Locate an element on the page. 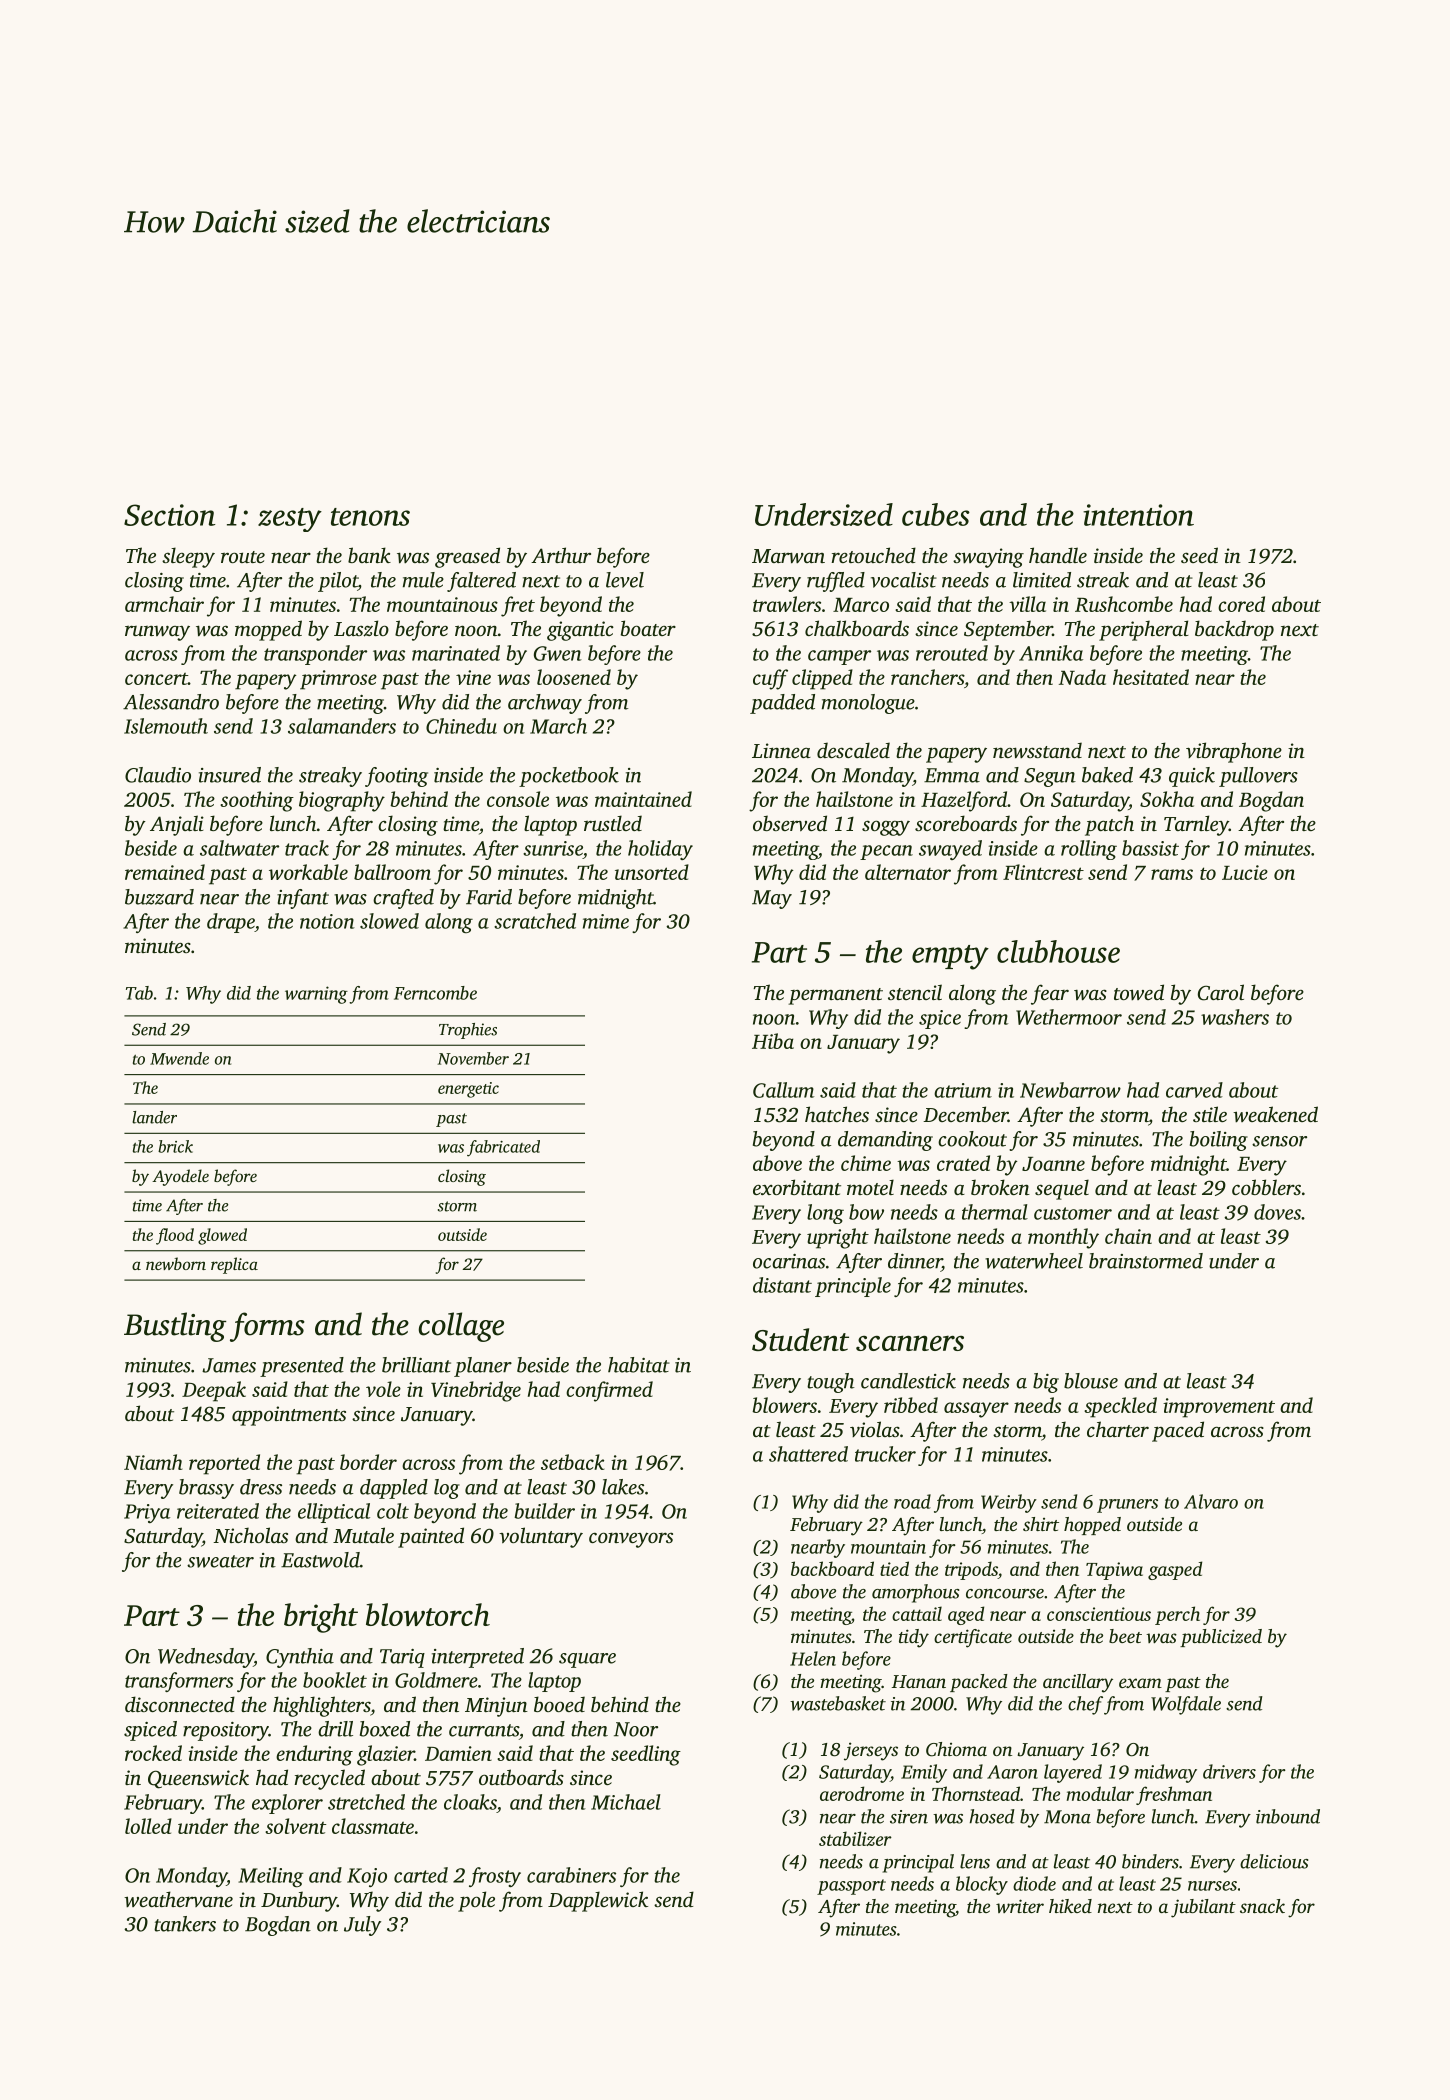  tough is located at coordinates (831, 1383).
